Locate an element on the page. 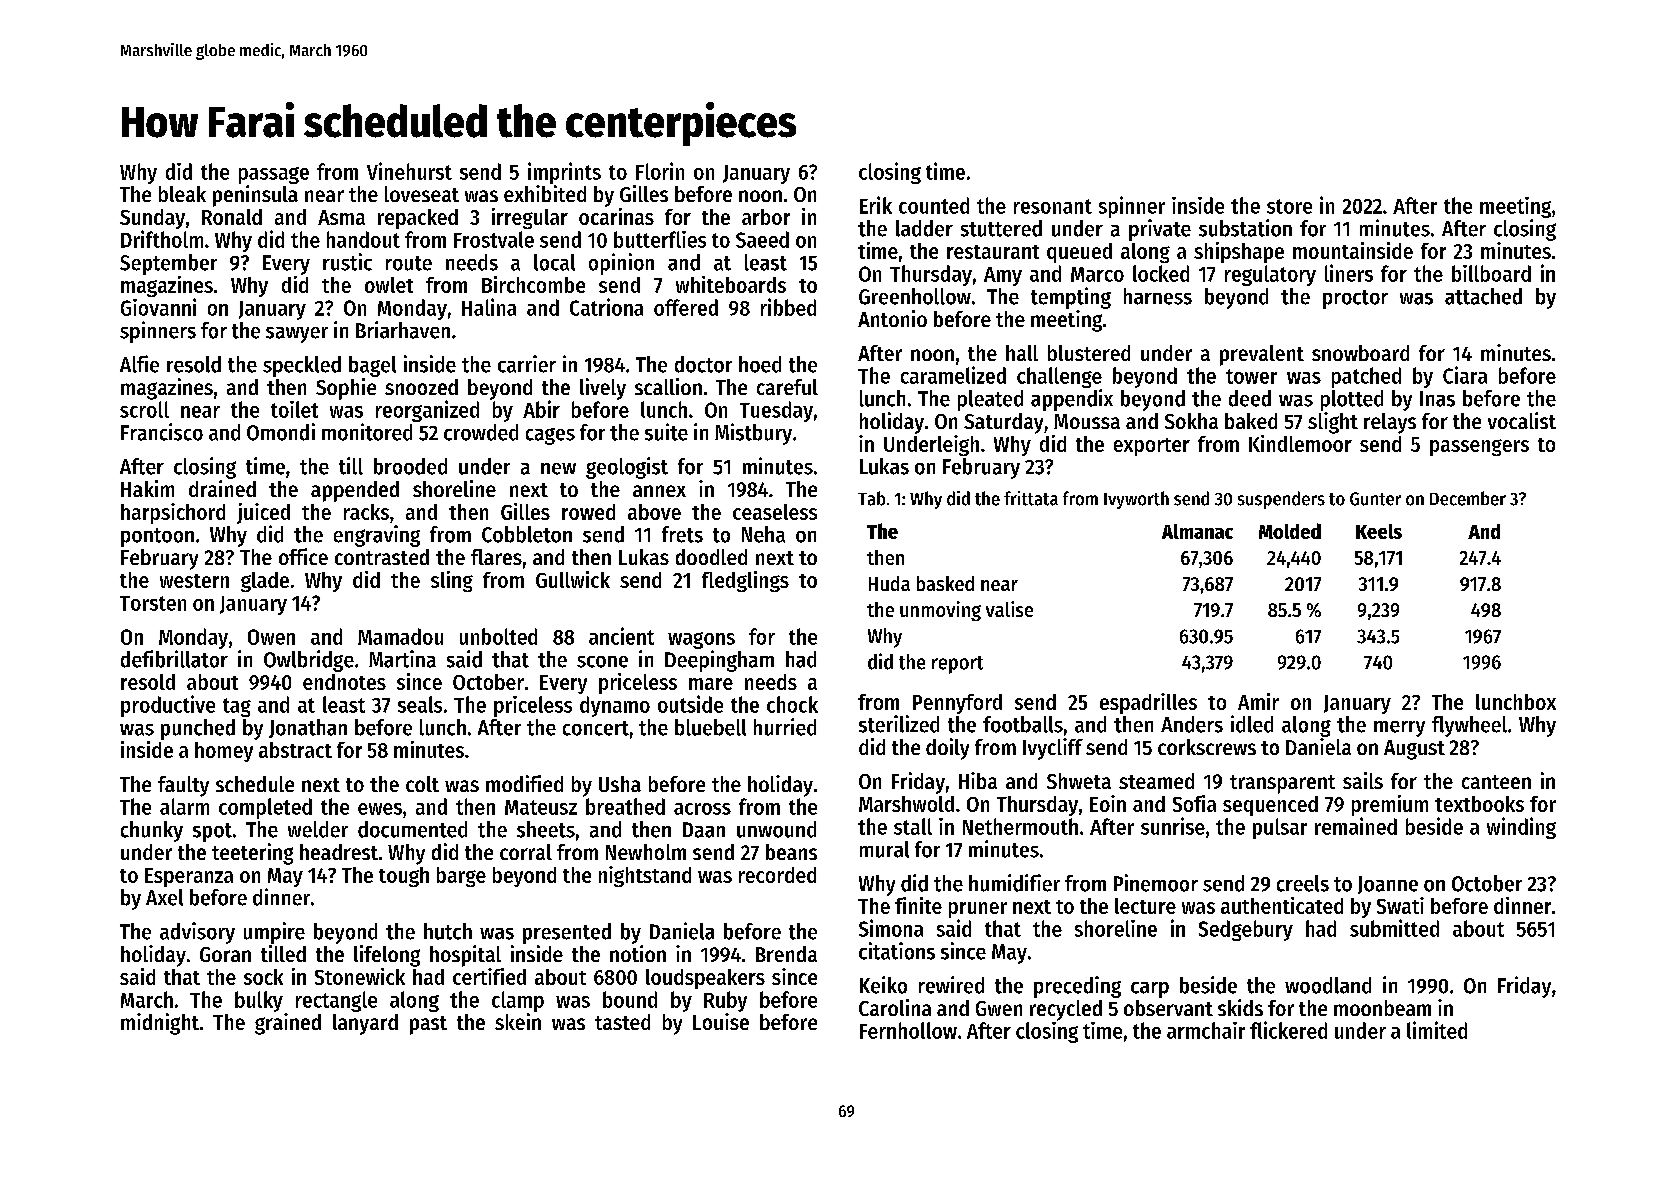 The height and width of the page is (1185, 1676). unbolted is located at coordinates (498, 636).
